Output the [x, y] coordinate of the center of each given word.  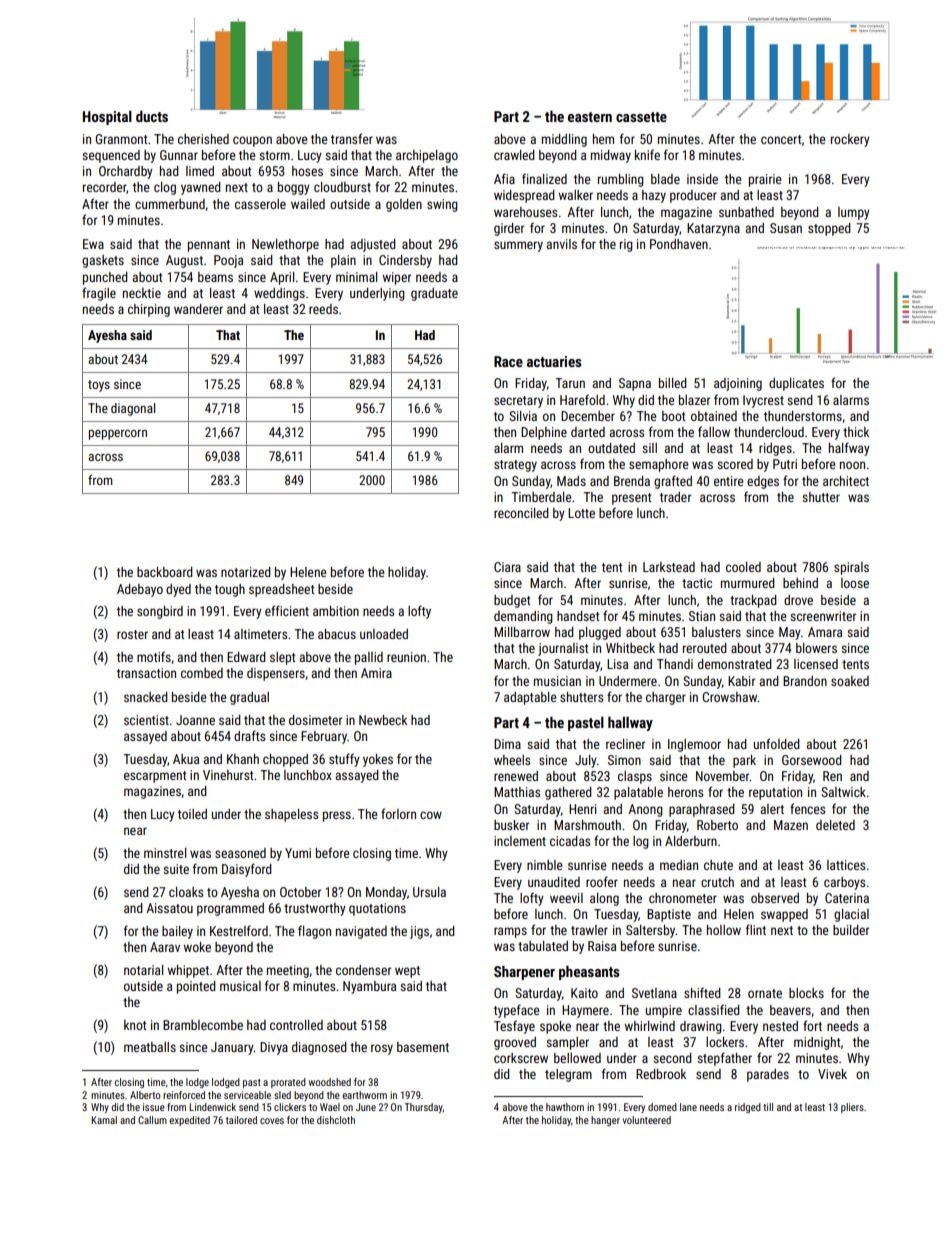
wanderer [198, 309]
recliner [625, 744]
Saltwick [843, 792]
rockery [850, 140]
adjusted [373, 245]
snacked [146, 697]
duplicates [796, 384]
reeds [323, 309]
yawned [201, 188]
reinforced [184, 1095]
